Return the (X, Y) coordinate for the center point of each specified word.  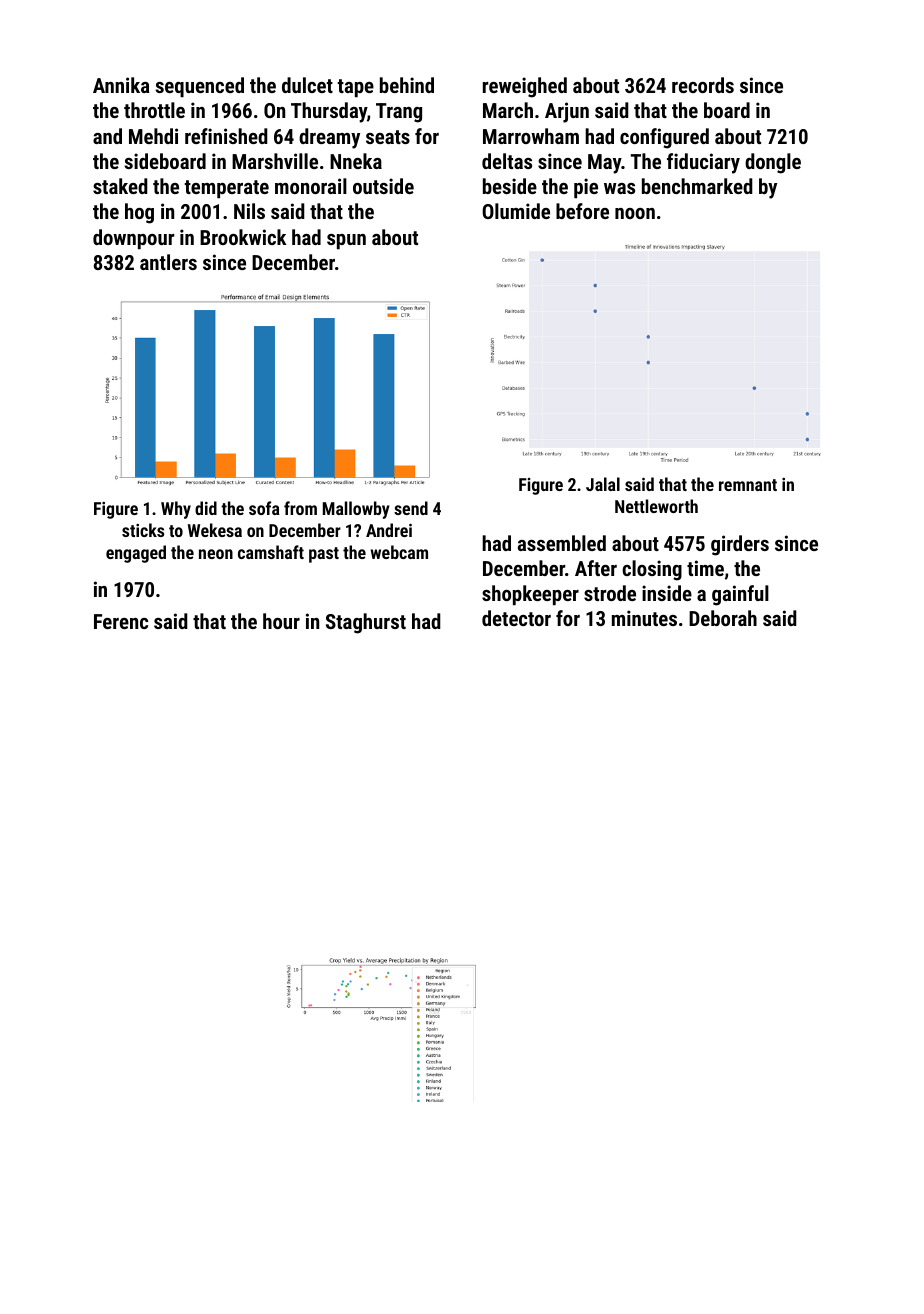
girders (740, 545)
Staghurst (366, 623)
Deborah (723, 618)
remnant (748, 485)
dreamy (329, 138)
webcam (399, 552)
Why (176, 510)
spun (346, 241)
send (411, 508)
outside (383, 186)
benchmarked (697, 186)
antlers (168, 262)
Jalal (603, 484)
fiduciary (703, 163)
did (206, 508)
